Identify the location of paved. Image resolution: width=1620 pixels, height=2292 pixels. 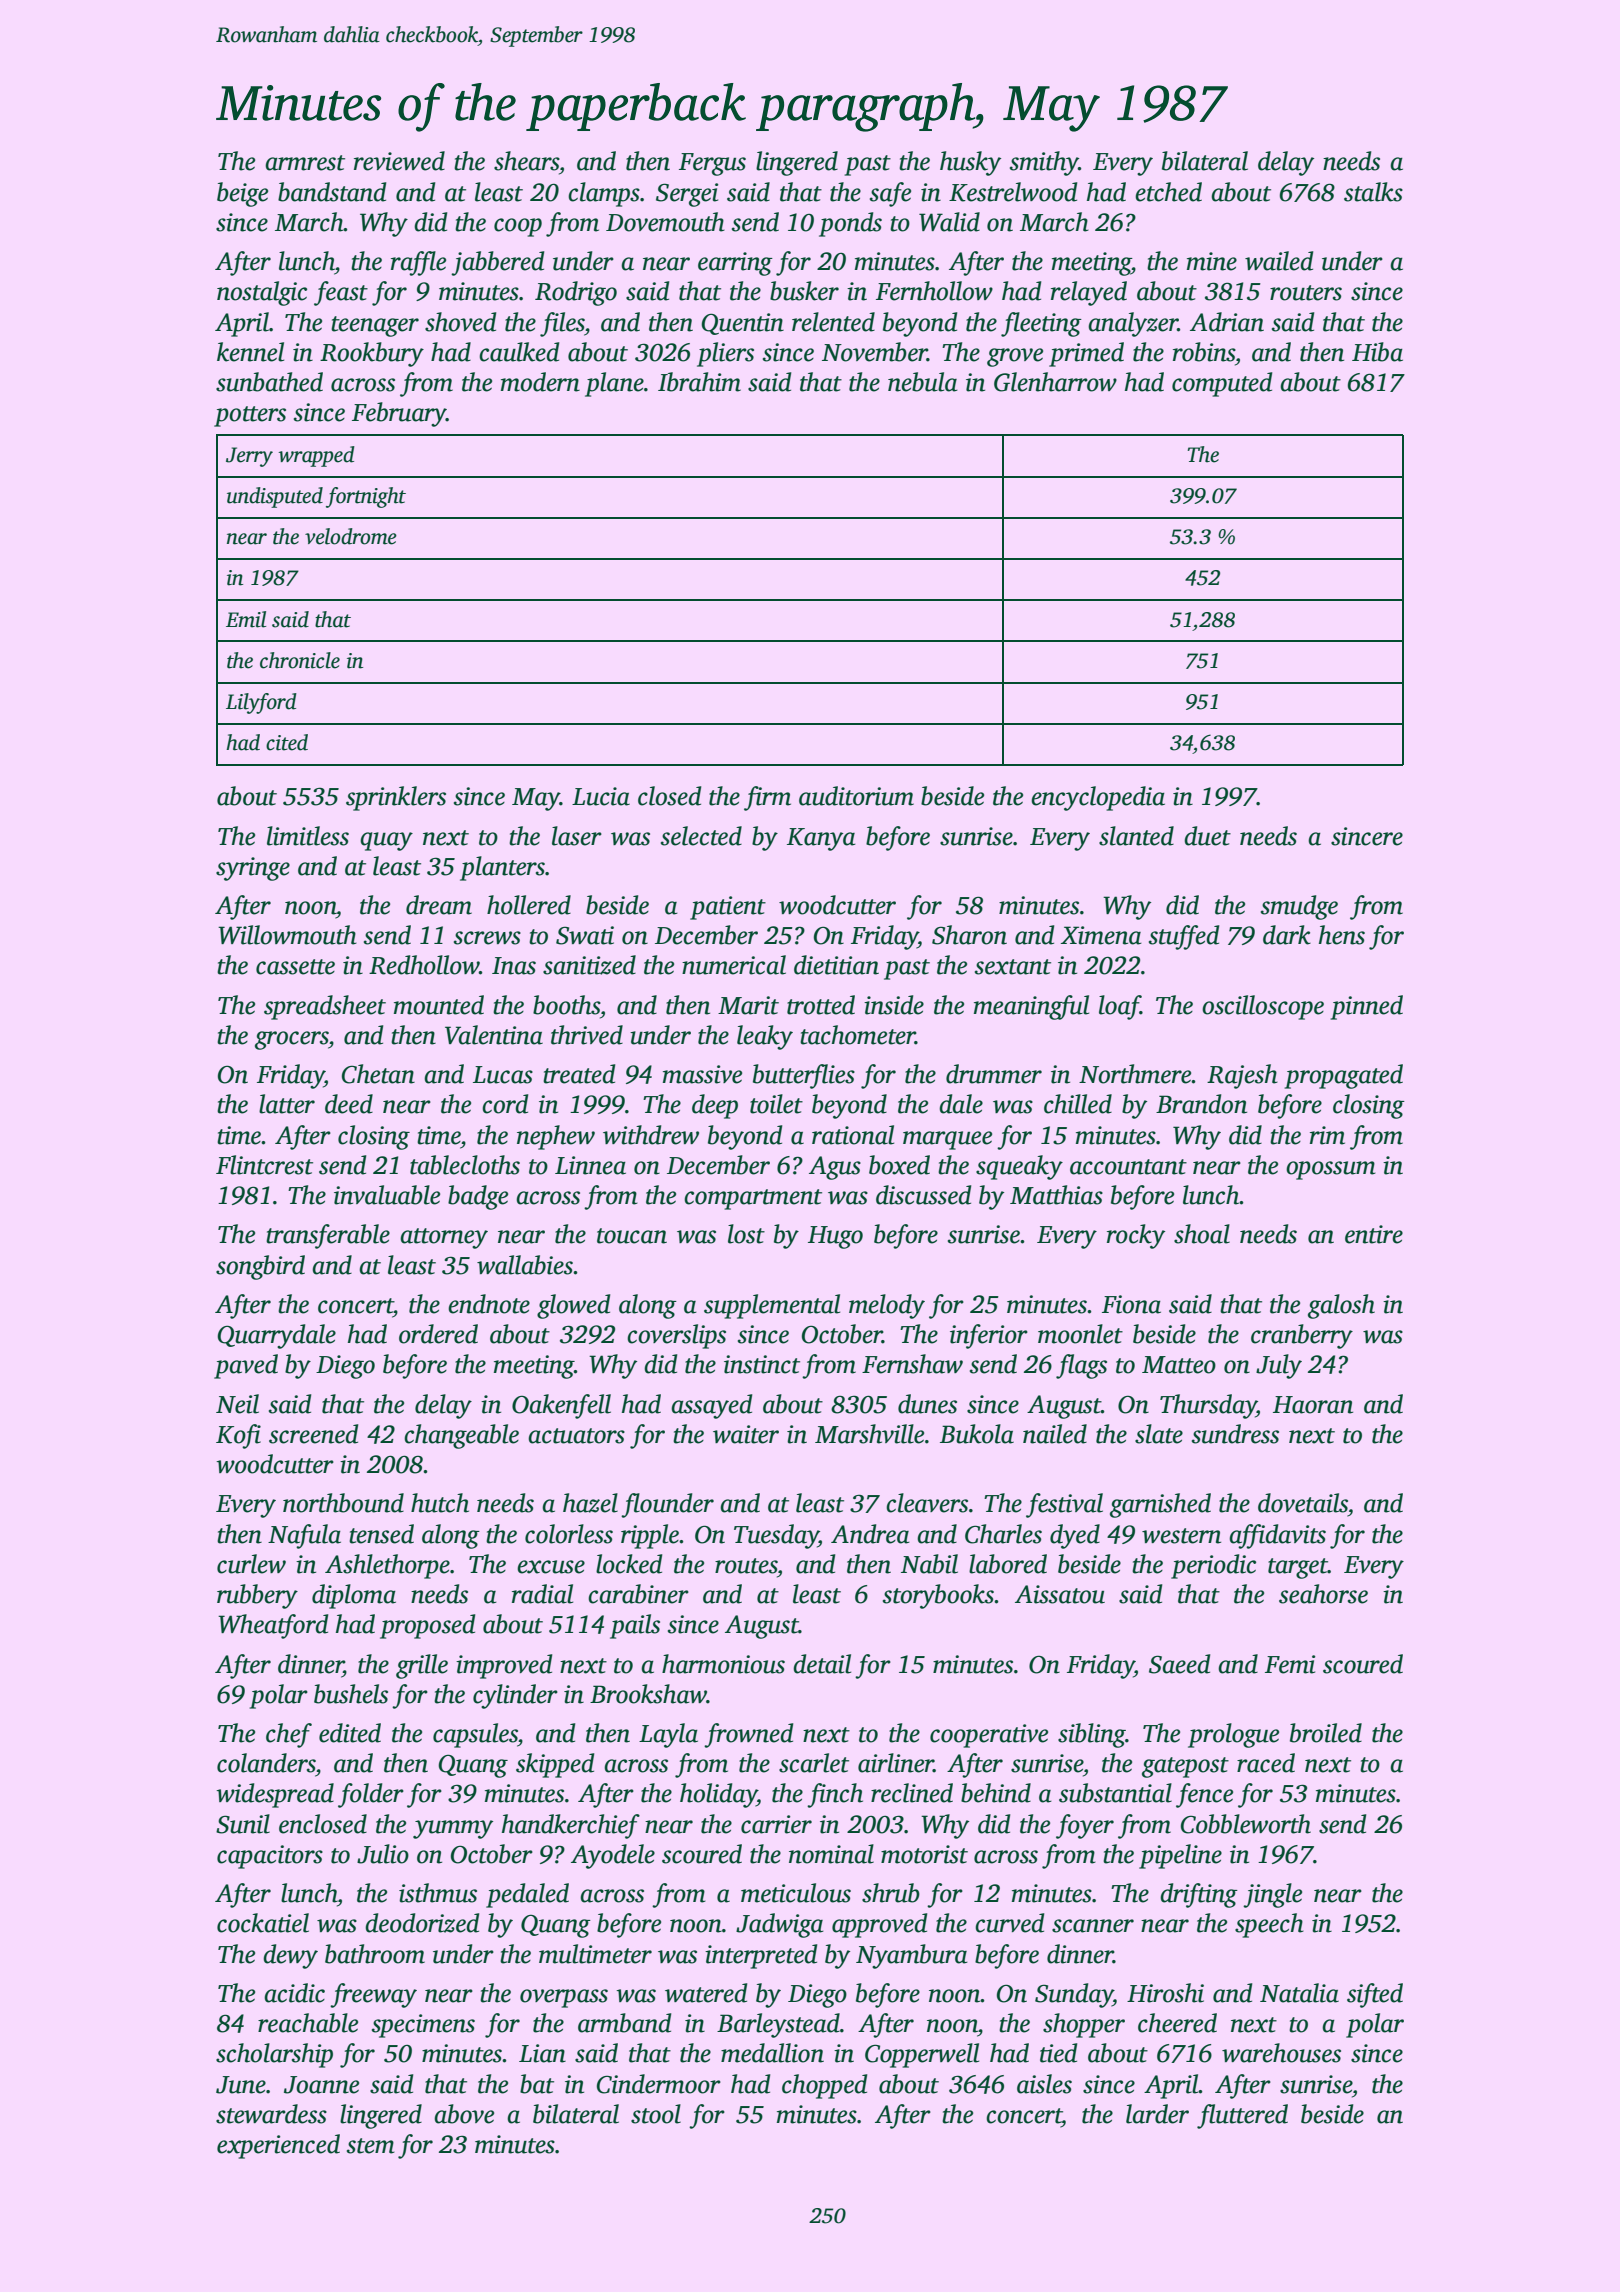
(246, 1366).
